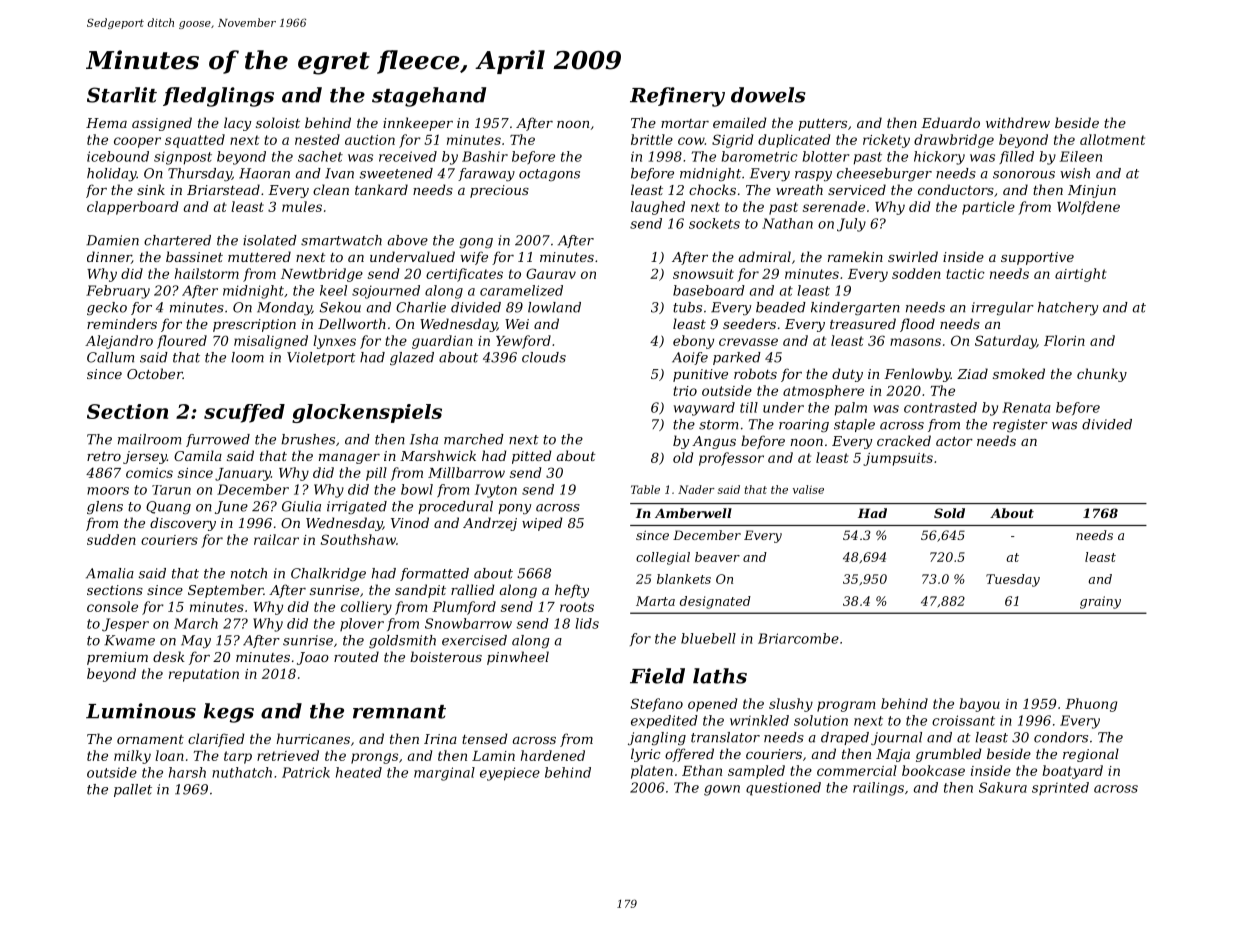 The image size is (1233, 952). I want to click on collegial, so click(663, 558).
